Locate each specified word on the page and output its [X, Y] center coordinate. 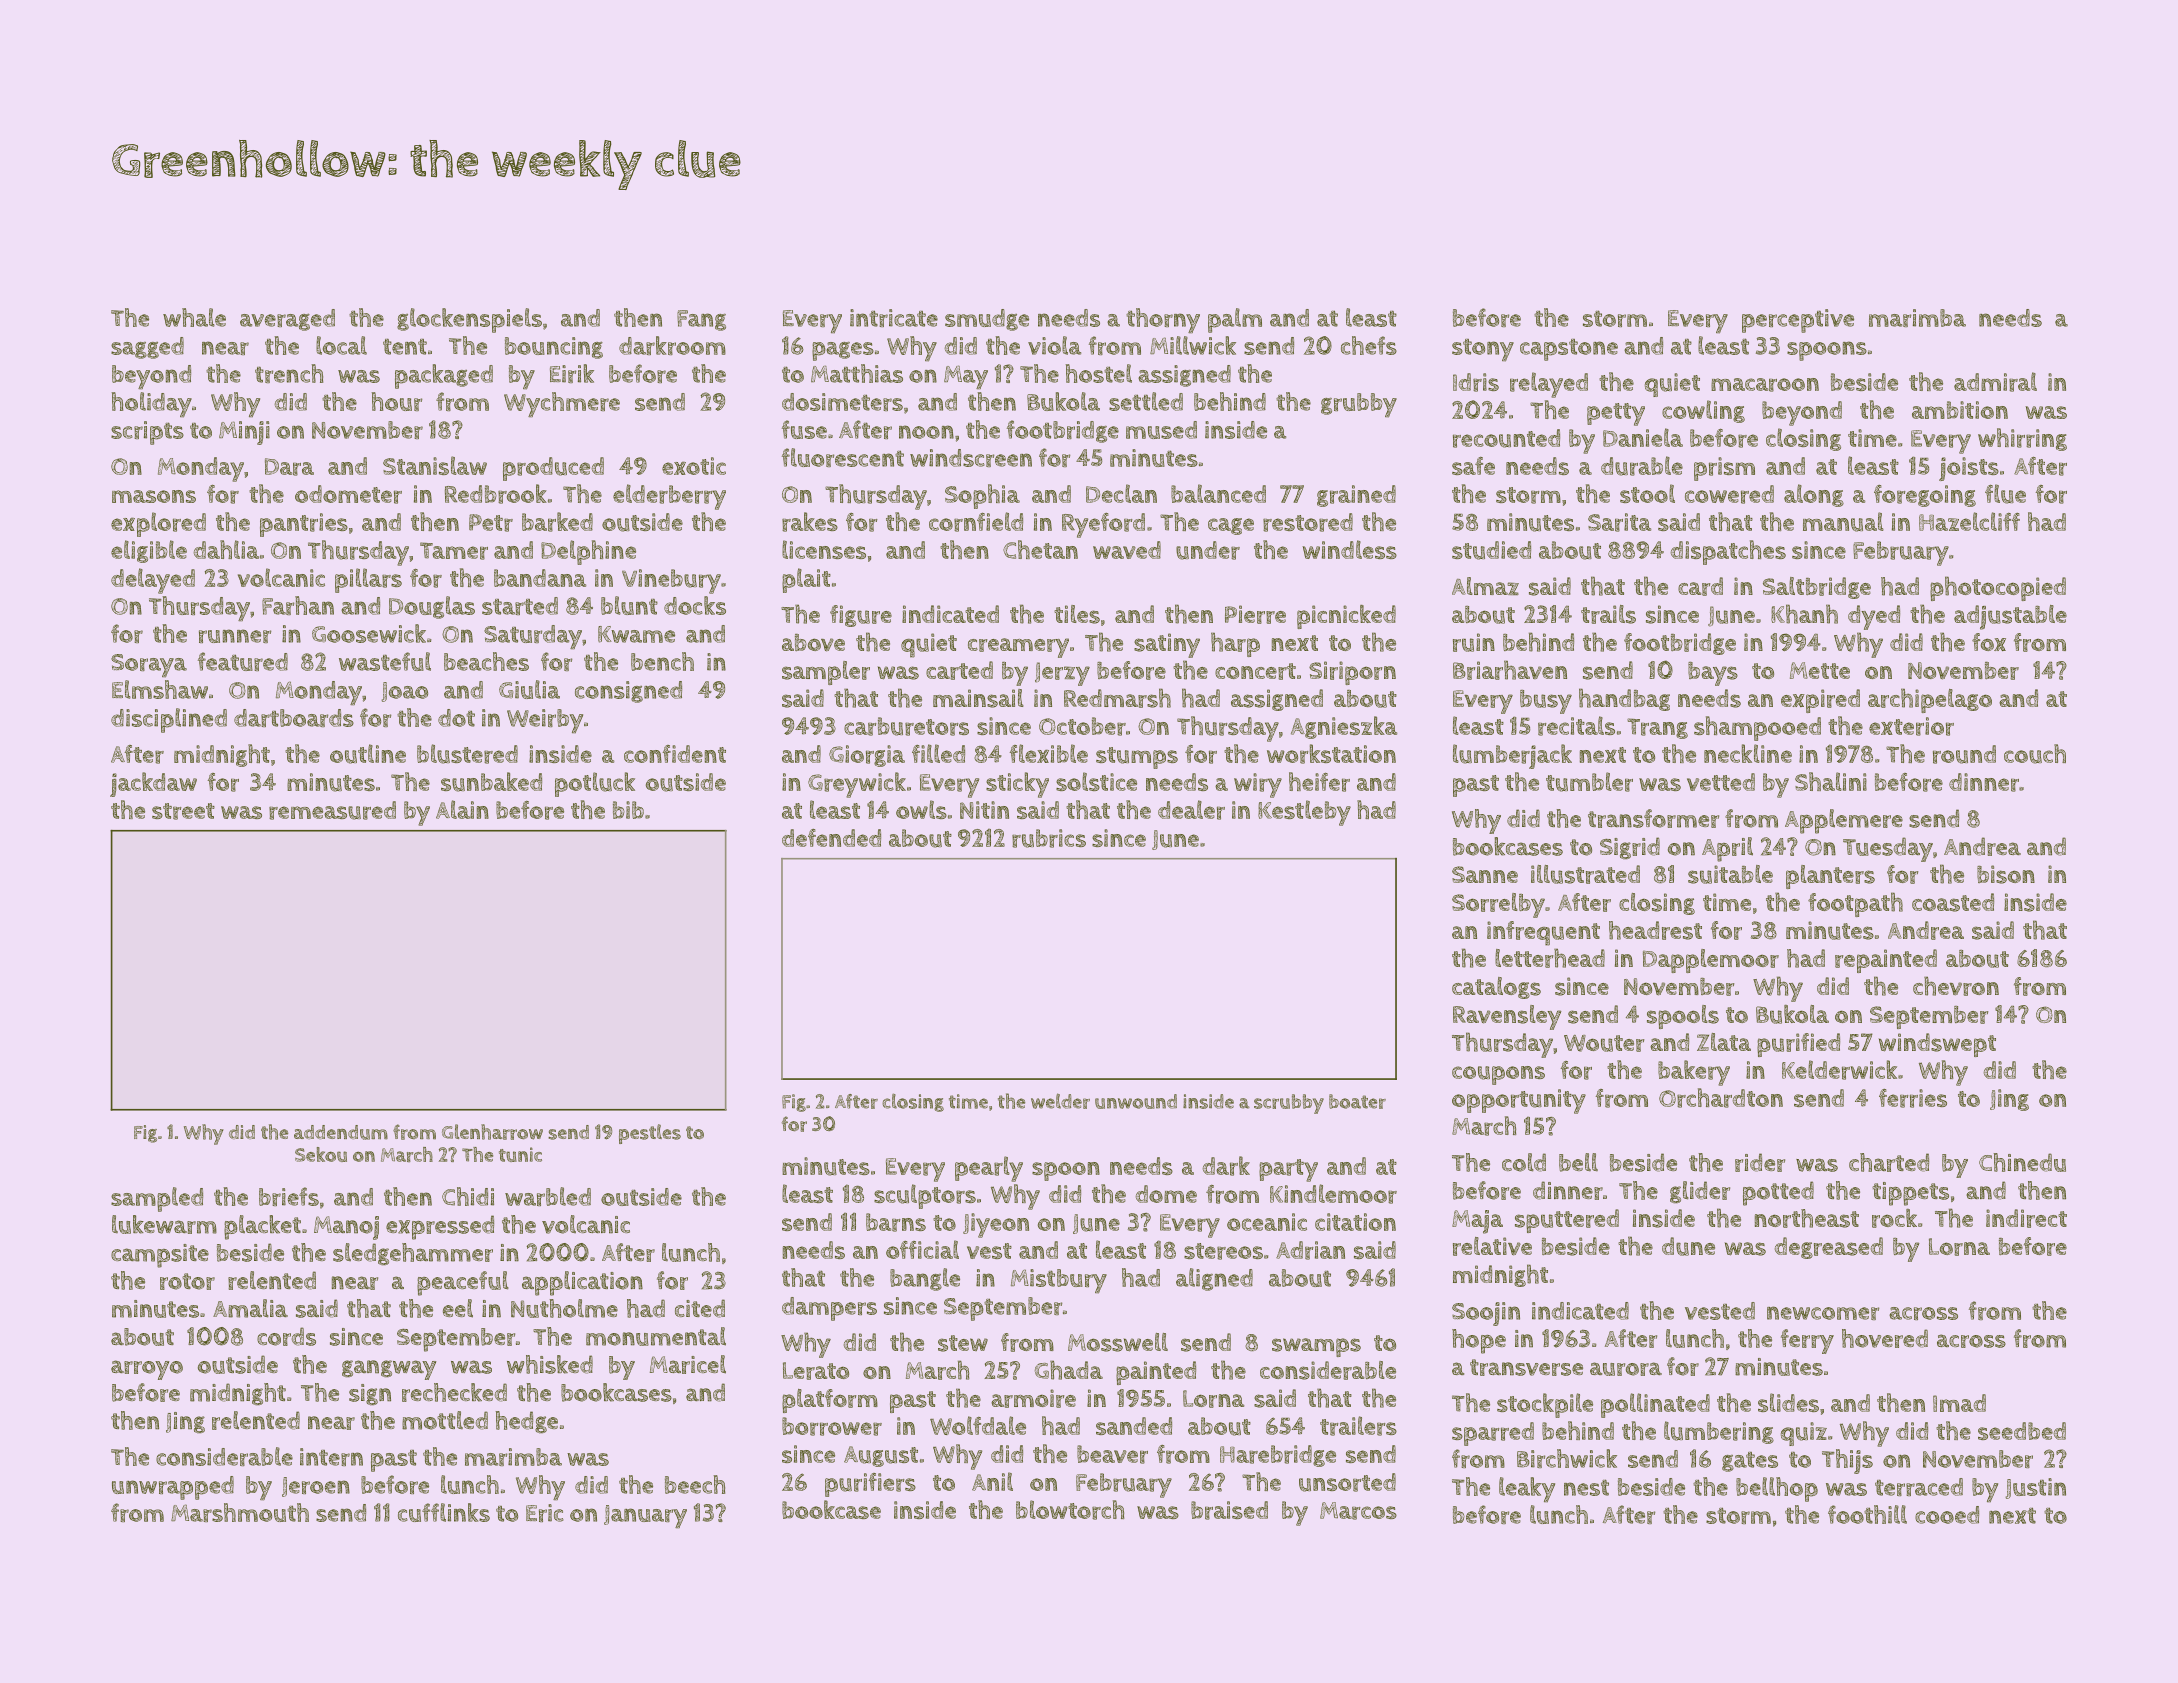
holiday [151, 405]
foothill [1867, 1514]
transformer [1653, 818]
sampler [826, 673]
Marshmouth [240, 1512]
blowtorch [1070, 1510]
